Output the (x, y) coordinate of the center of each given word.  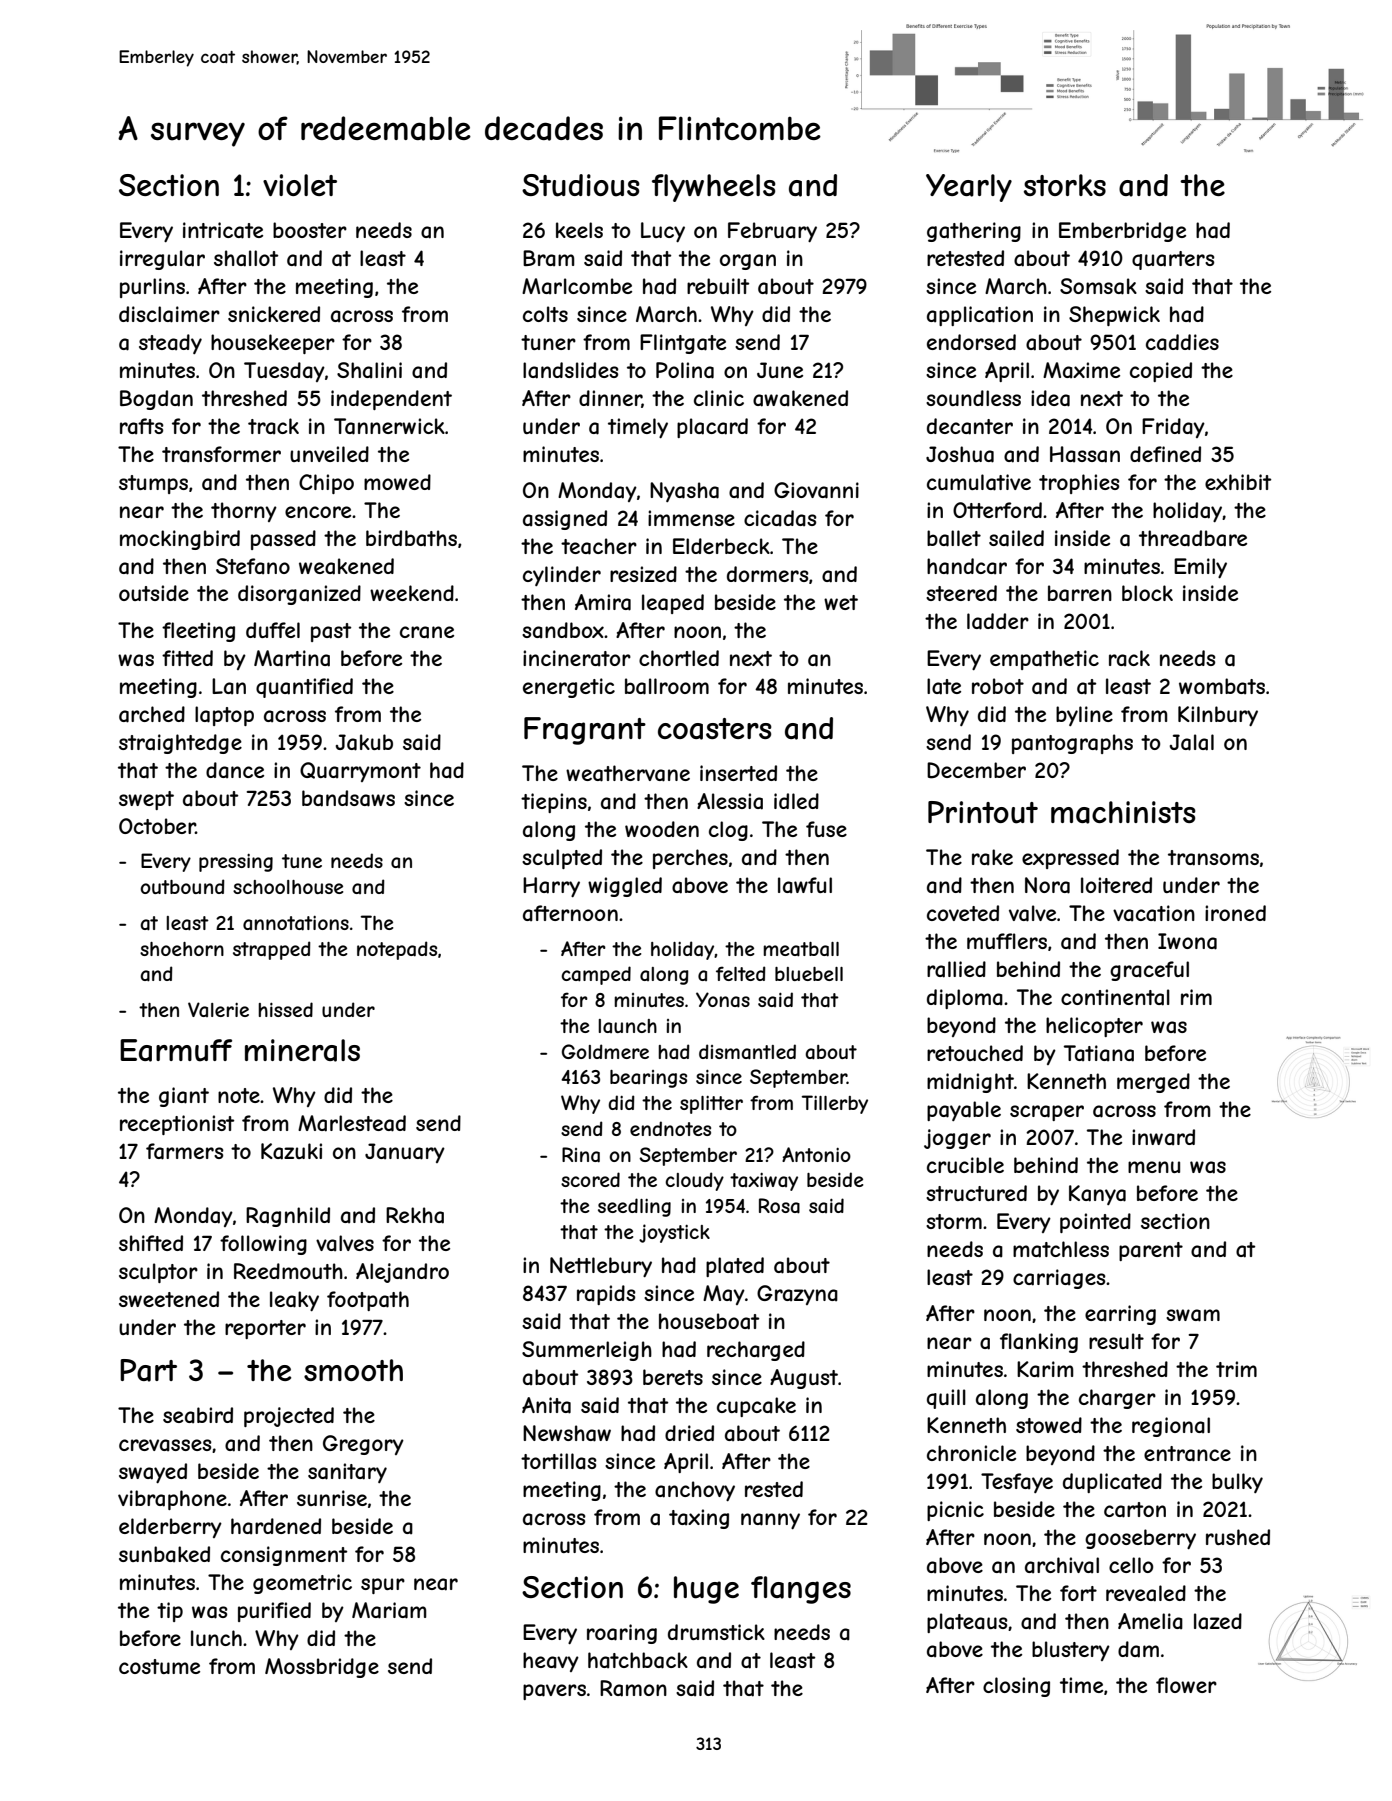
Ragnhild (288, 1217)
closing (1016, 1687)
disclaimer (169, 314)
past (331, 632)
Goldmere (605, 1051)
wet (841, 602)
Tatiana (1099, 1053)
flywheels (714, 188)
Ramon (633, 1688)
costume (159, 1666)
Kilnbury (1218, 716)
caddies (1182, 342)
